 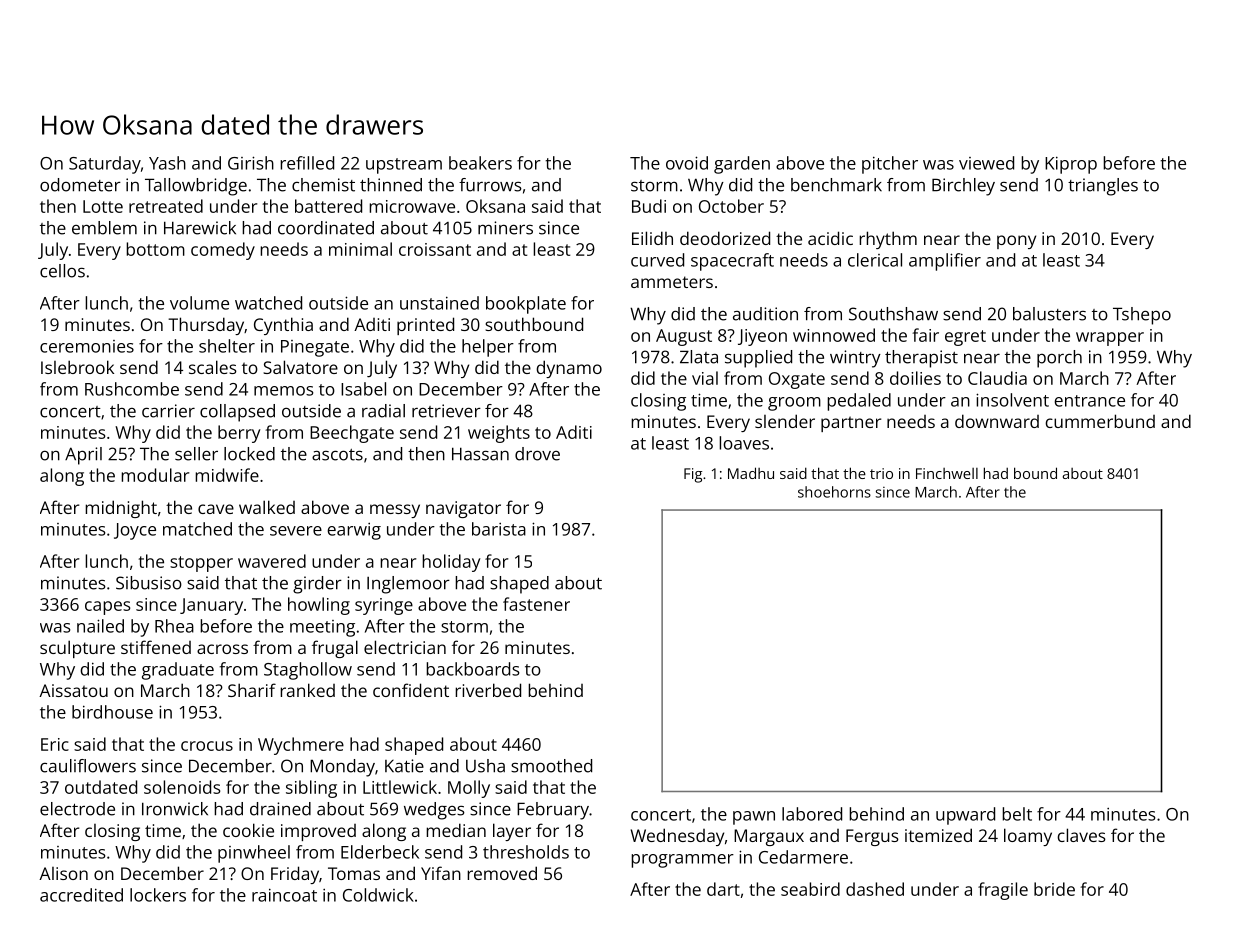 I want to click on downward, so click(x=997, y=421).
